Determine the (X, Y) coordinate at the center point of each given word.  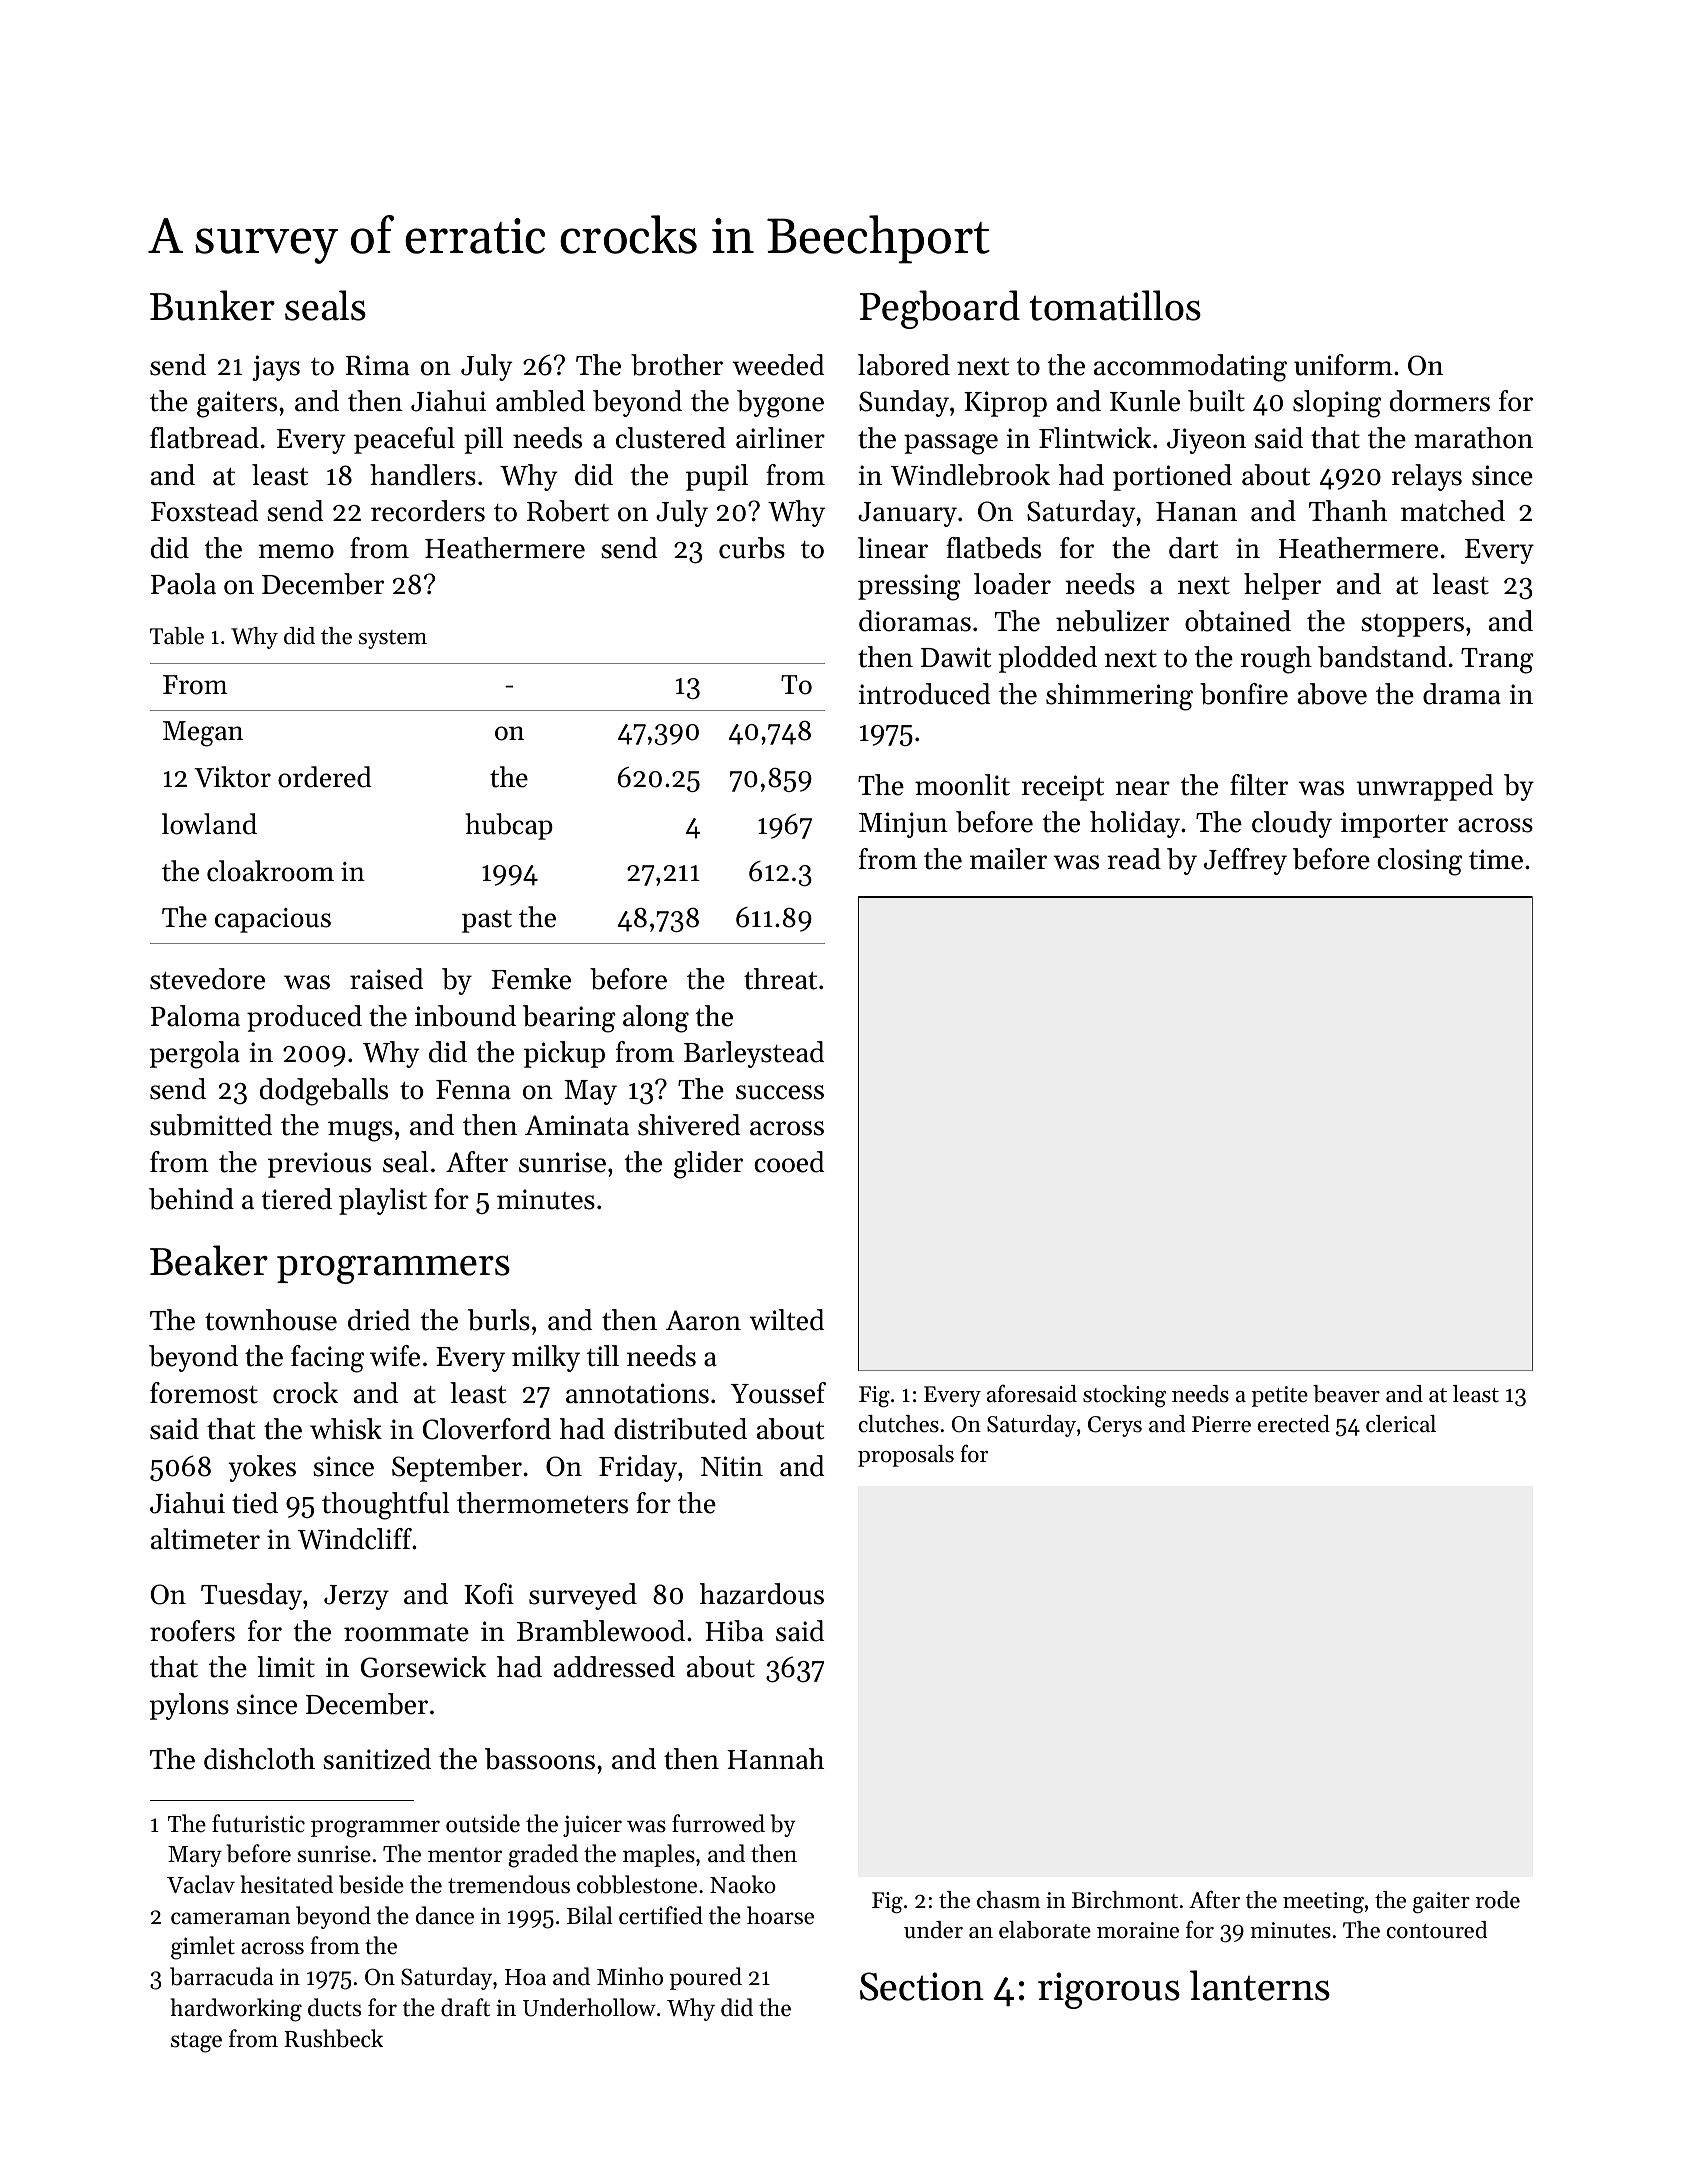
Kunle (1145, 401)
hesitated (287, 1884)
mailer (1008, 859)
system (393, 639)
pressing (909, 587)
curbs (752, 548)
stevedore (207, 979)
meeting (1323, 1903)
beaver (1346, 1394)
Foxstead (204, 511)
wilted (787, 1320)
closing (1419, 862)
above (1332, 694)
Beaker (209, 1260)
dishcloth (259, 1759)
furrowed (718, 1823)
